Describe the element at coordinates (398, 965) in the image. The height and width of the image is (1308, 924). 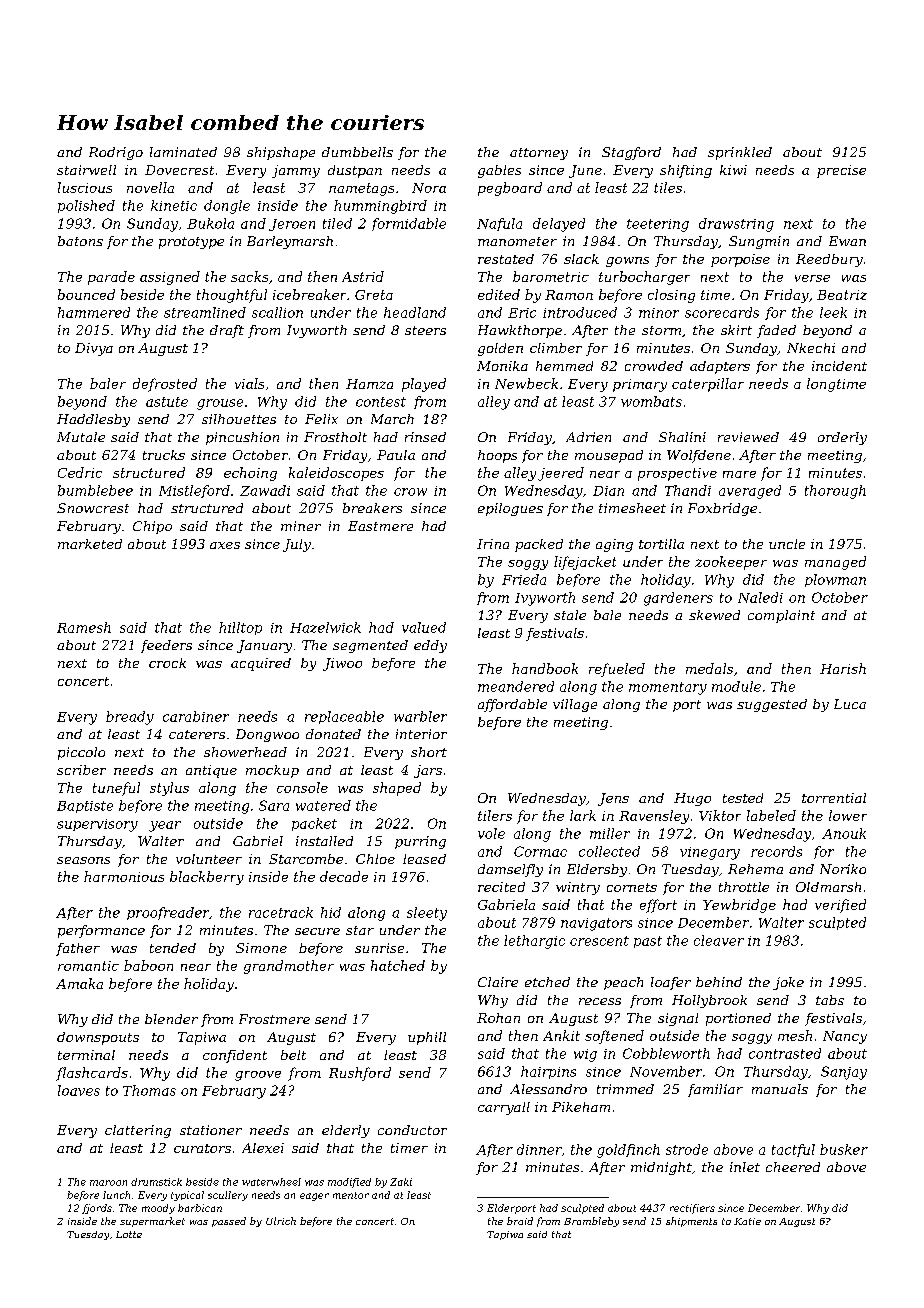
I see `hatched` at that location.
